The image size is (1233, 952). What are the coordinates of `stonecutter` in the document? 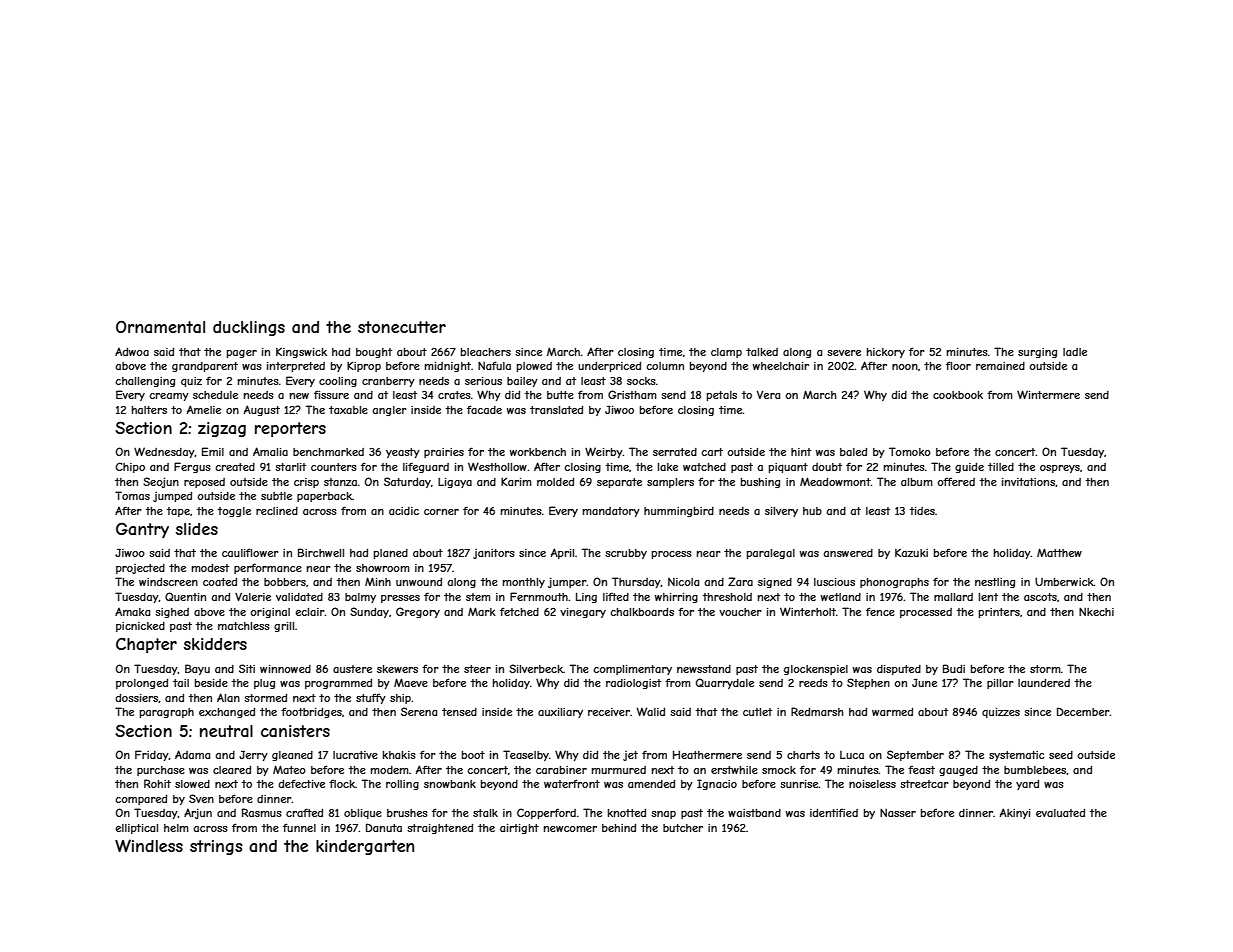 It's located at (402, 327).
